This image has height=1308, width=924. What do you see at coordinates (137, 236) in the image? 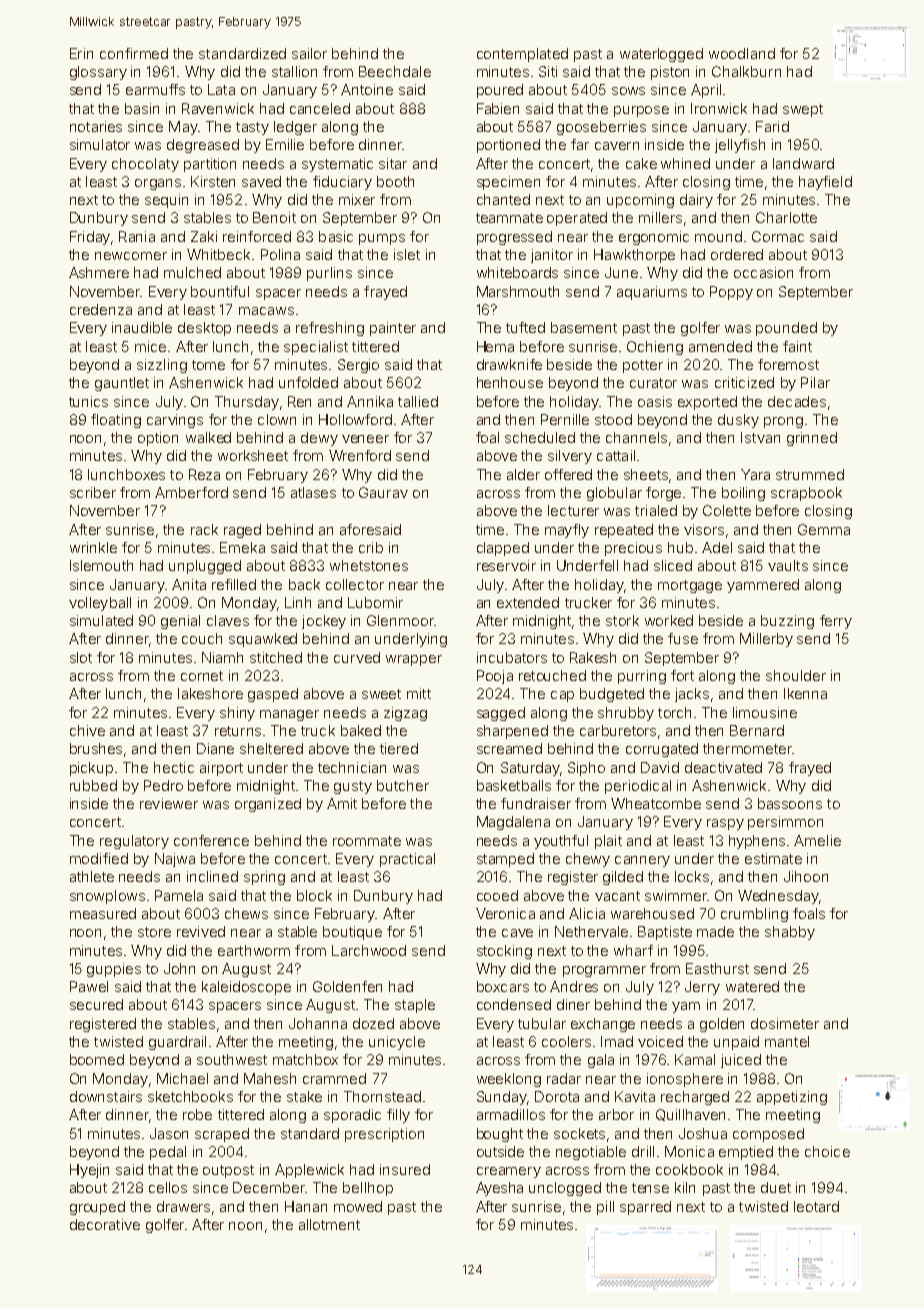
I see `Rania` at bounding box center [137, 236].
